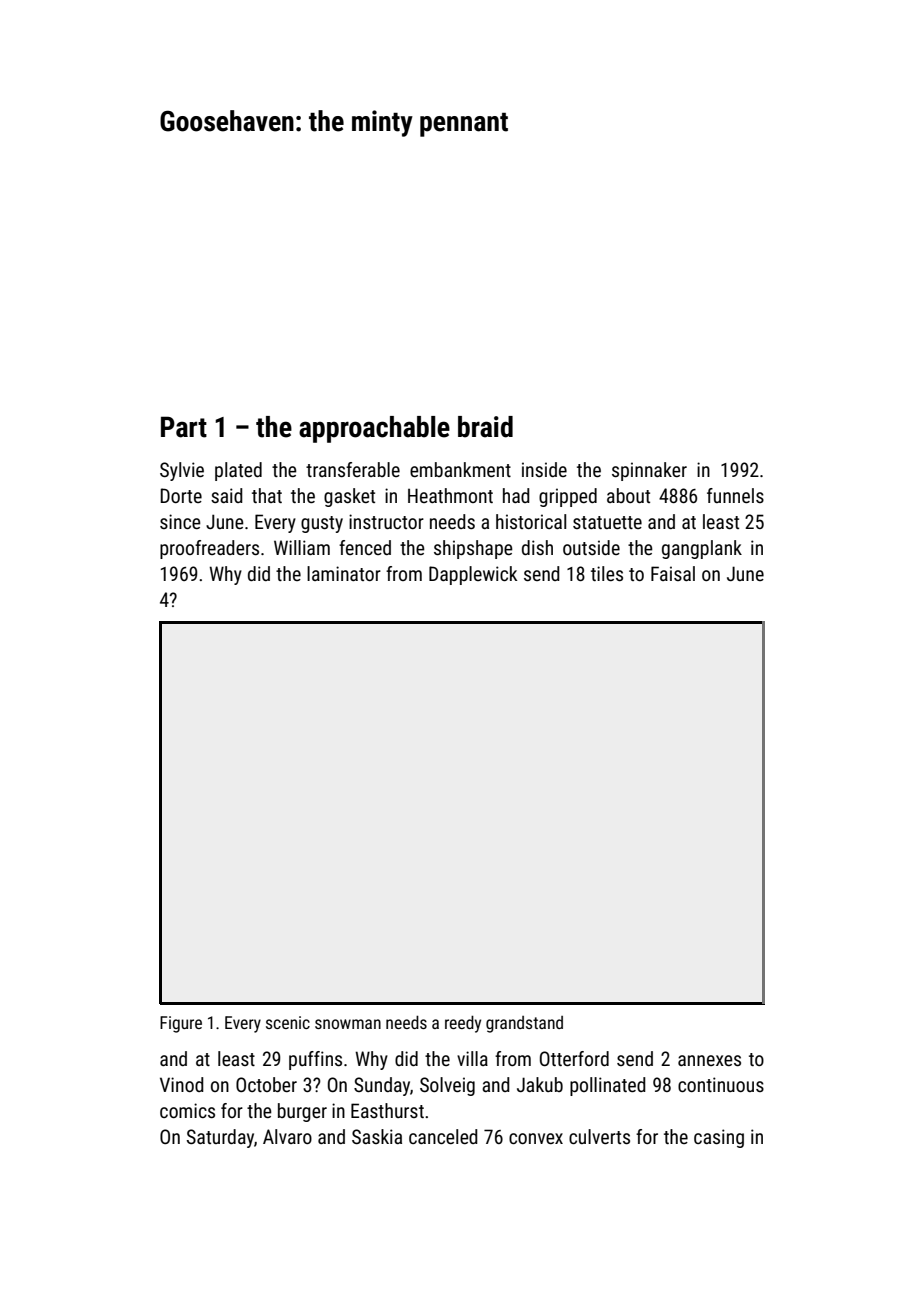 This screenshot has width=924, height=1311. Describe the element at coordinates (649, 471) in the screenshot. I see `spinnaker` at that location.
